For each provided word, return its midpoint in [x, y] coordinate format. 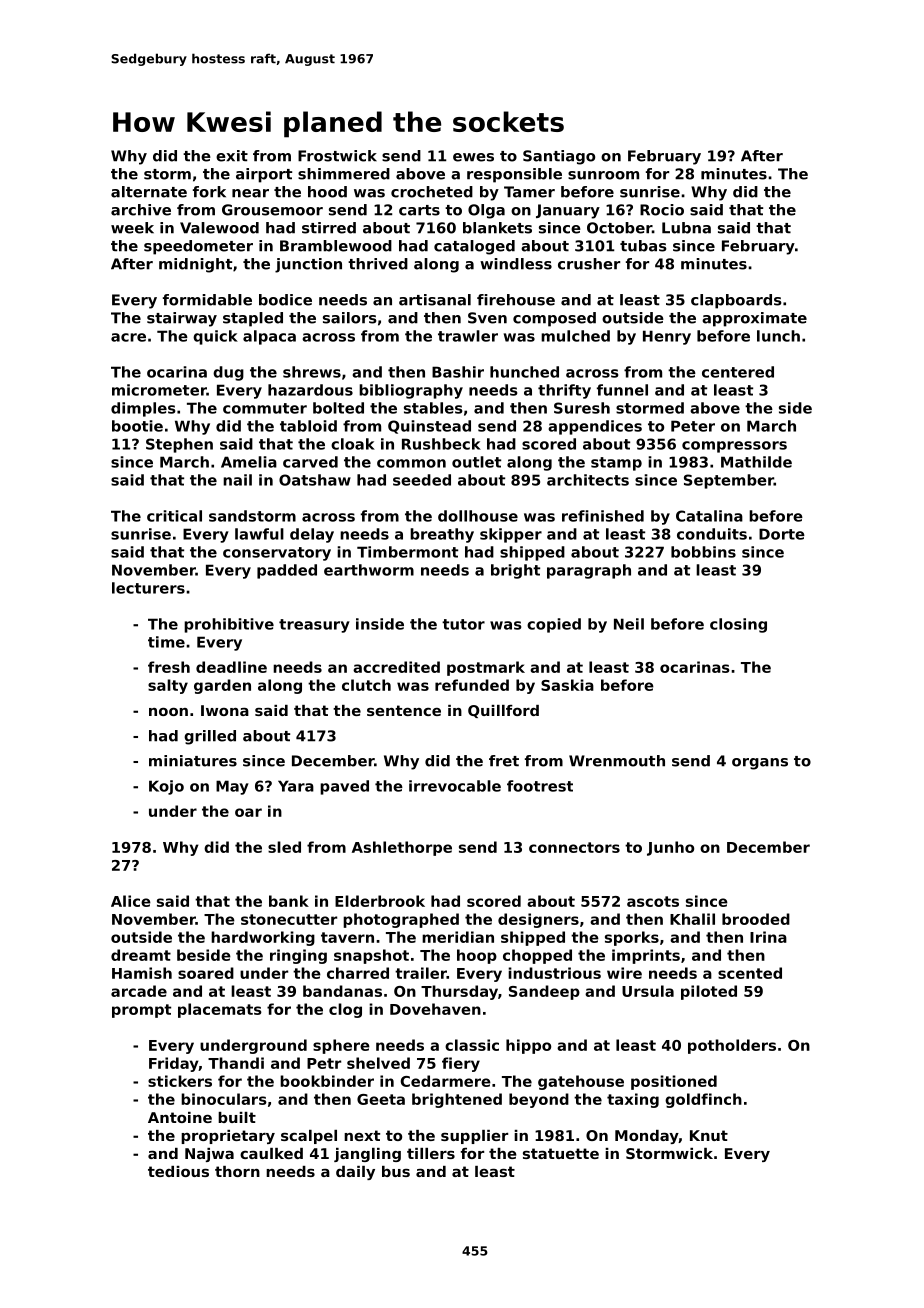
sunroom [603, 175]
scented [750, 973]
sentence [404, 710]
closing [738, 625]
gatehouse [581, 1082]
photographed [401, 920]
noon [168, 712]
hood [327, 192]
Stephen [179, 445]
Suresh [582, 408]
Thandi [236, 1063]
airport [264, 175]
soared [206, 973]
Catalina [709, 516]
